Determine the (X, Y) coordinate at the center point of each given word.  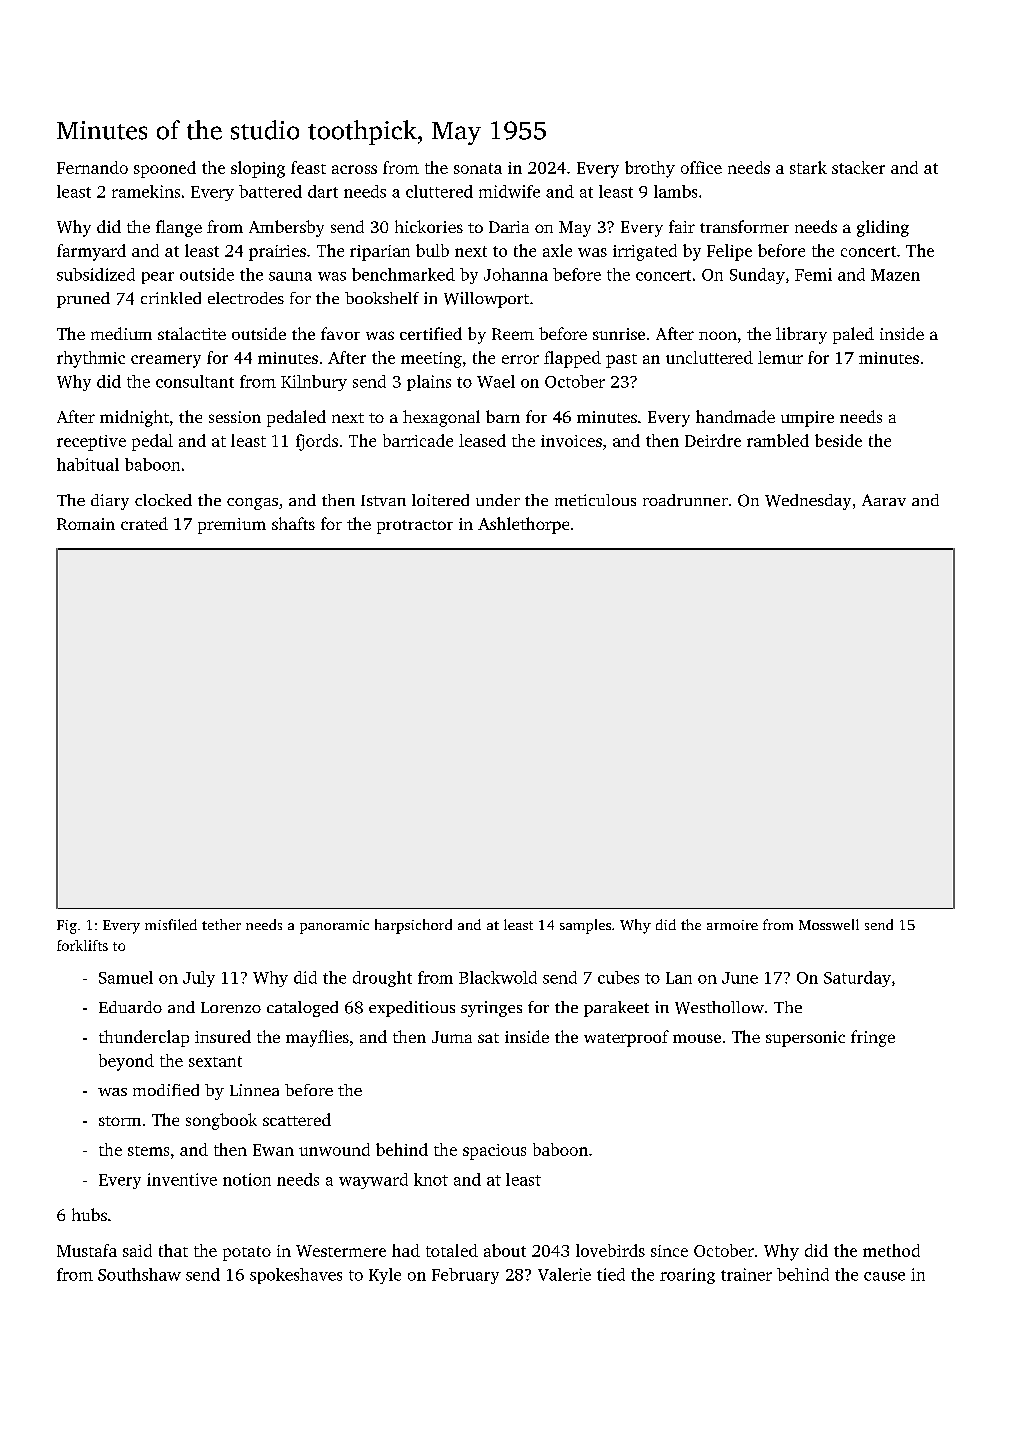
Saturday (857, 979)
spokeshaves (296, 1276)
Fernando (92, 167)
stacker (858, 167)
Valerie (564, 1274)
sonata (478, 168)
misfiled (171, 924)
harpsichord (413, 926)
